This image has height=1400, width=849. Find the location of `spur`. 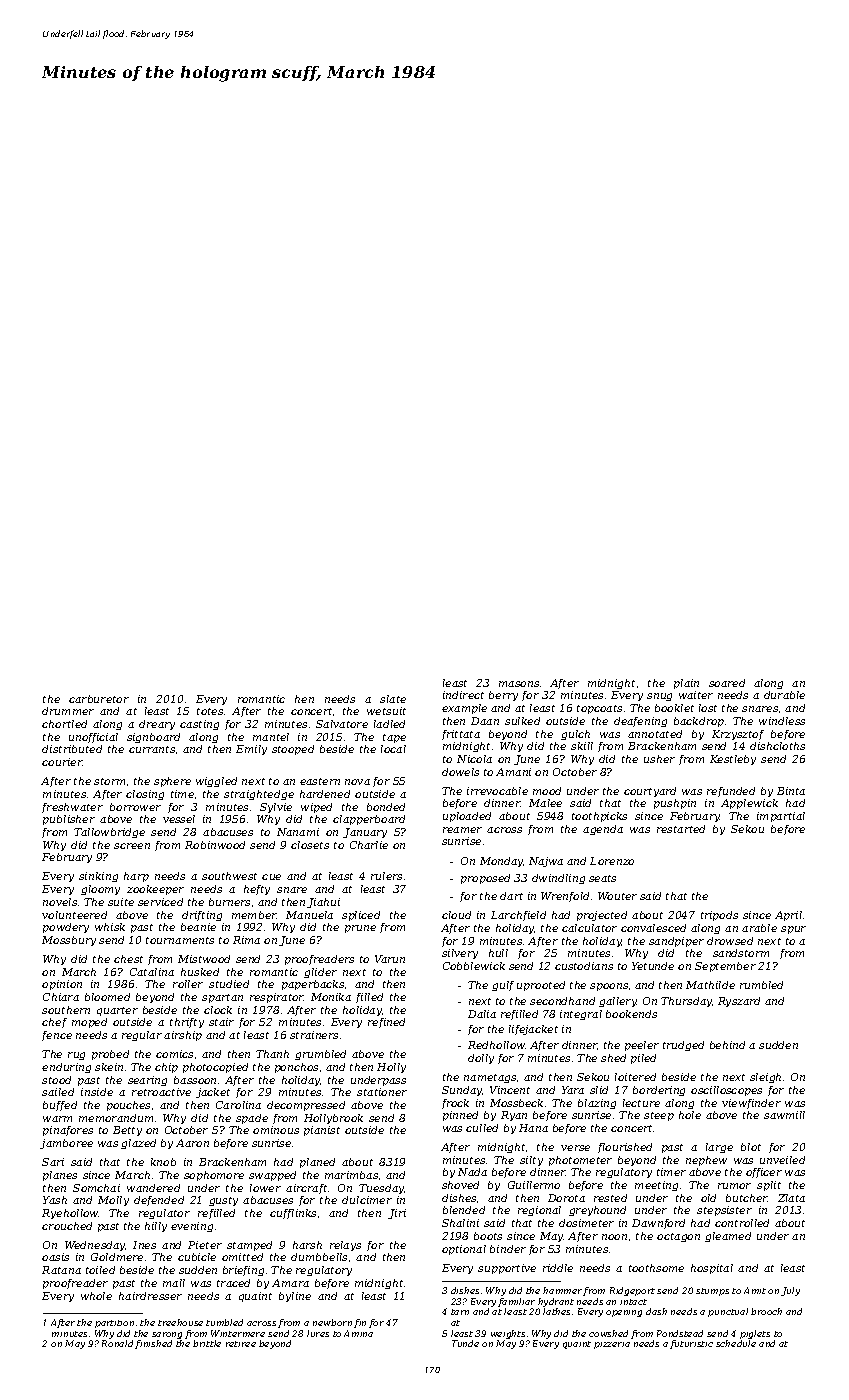

spur is located at coordinates (793, 930).
